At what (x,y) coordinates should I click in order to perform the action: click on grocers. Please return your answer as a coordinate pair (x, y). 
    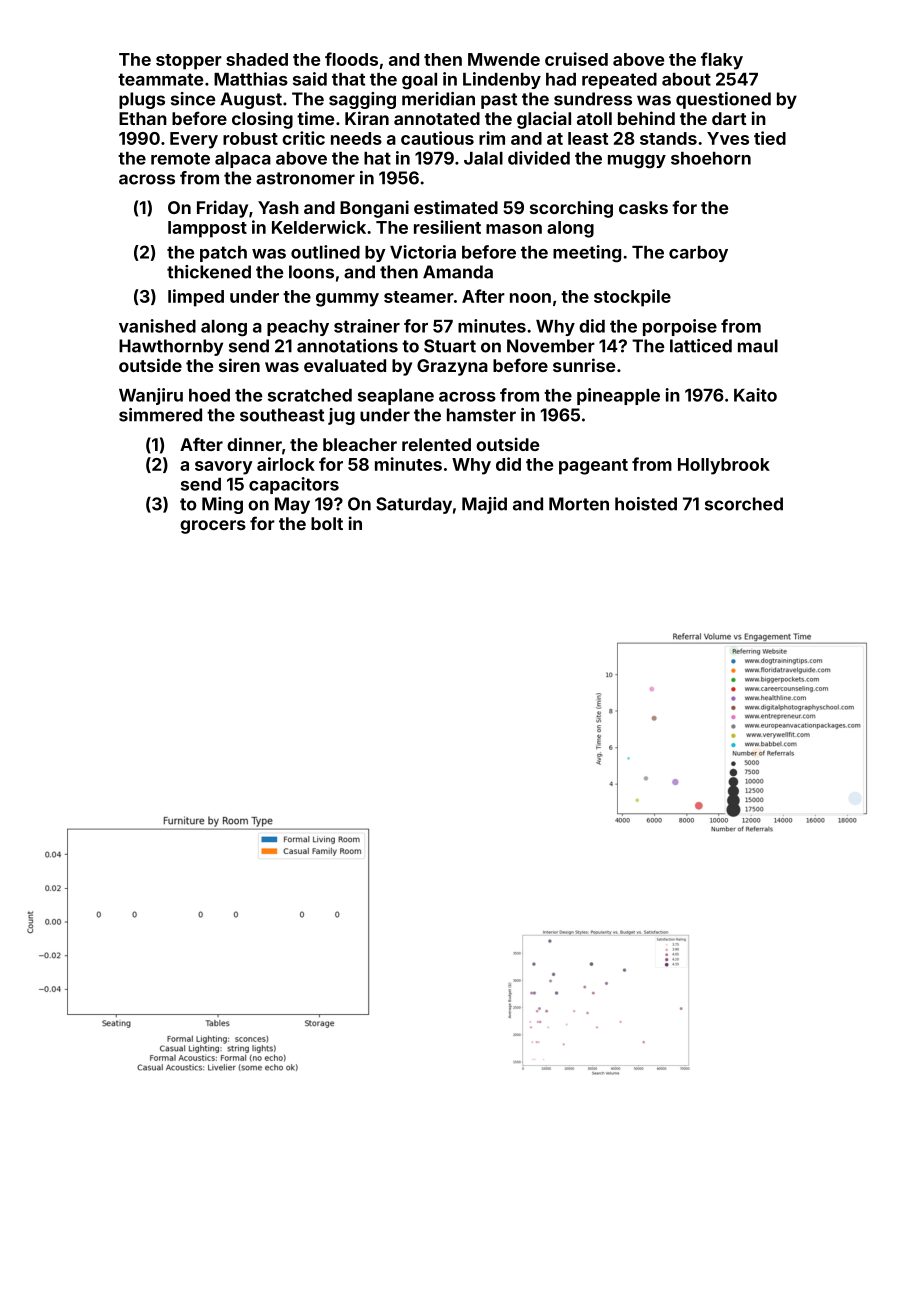
    Looking at the image, I should click on (213, 527).
